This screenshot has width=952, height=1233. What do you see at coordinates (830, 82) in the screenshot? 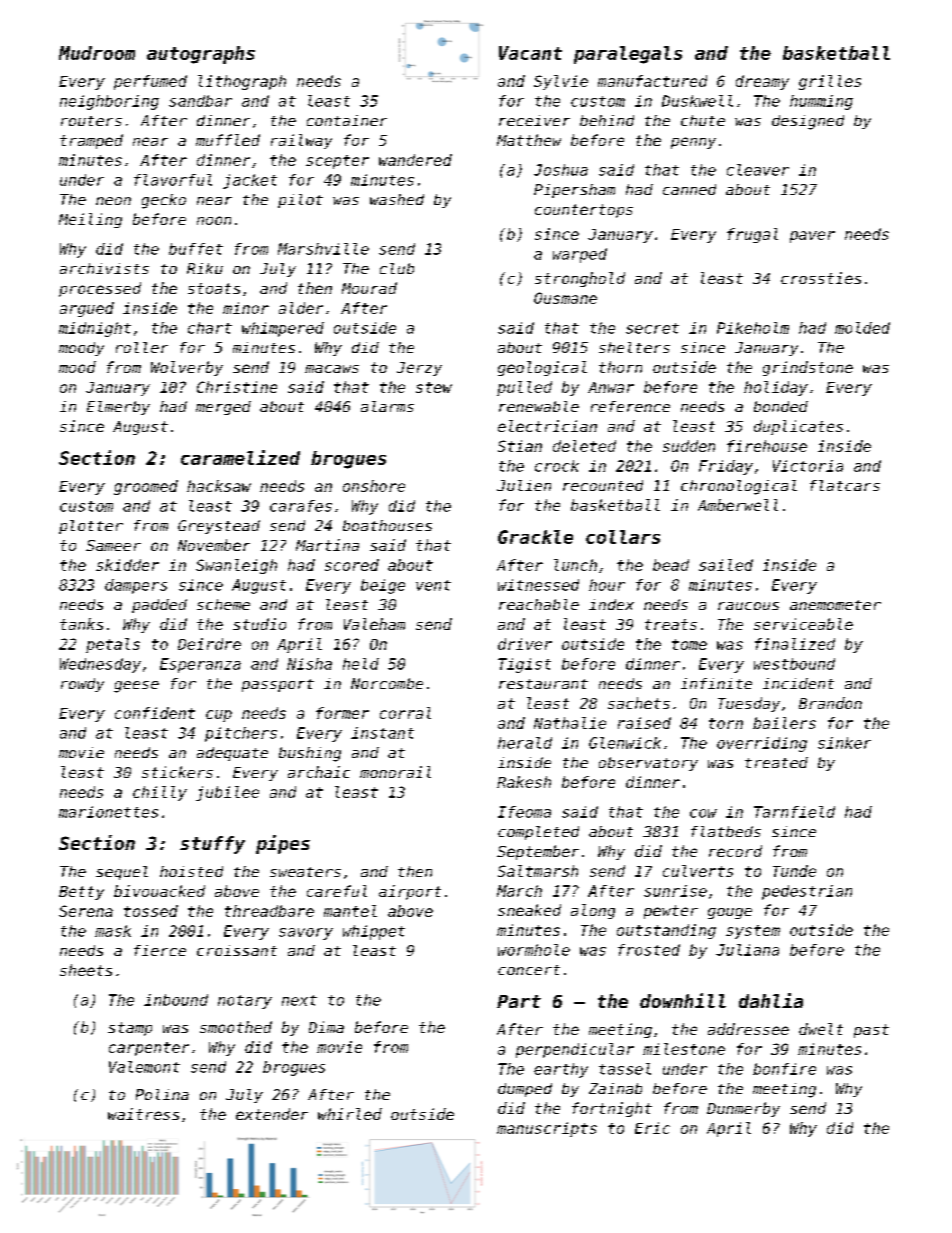
I see `grilles` at bounding box center [830, 82].
